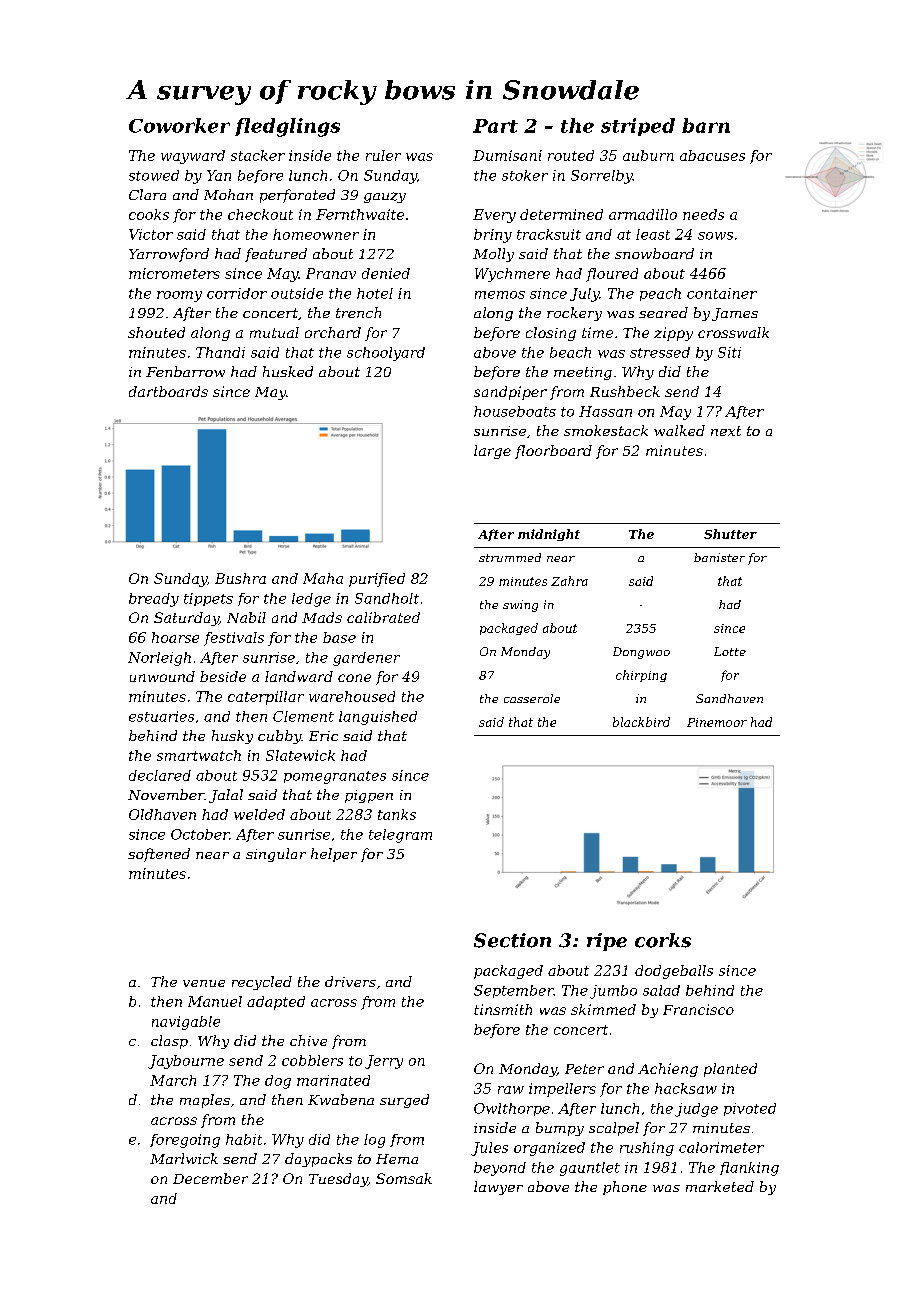 Image resolution: width=908 pixels, height=1316 pixels. I want to click on corks, so click(663, 940).
